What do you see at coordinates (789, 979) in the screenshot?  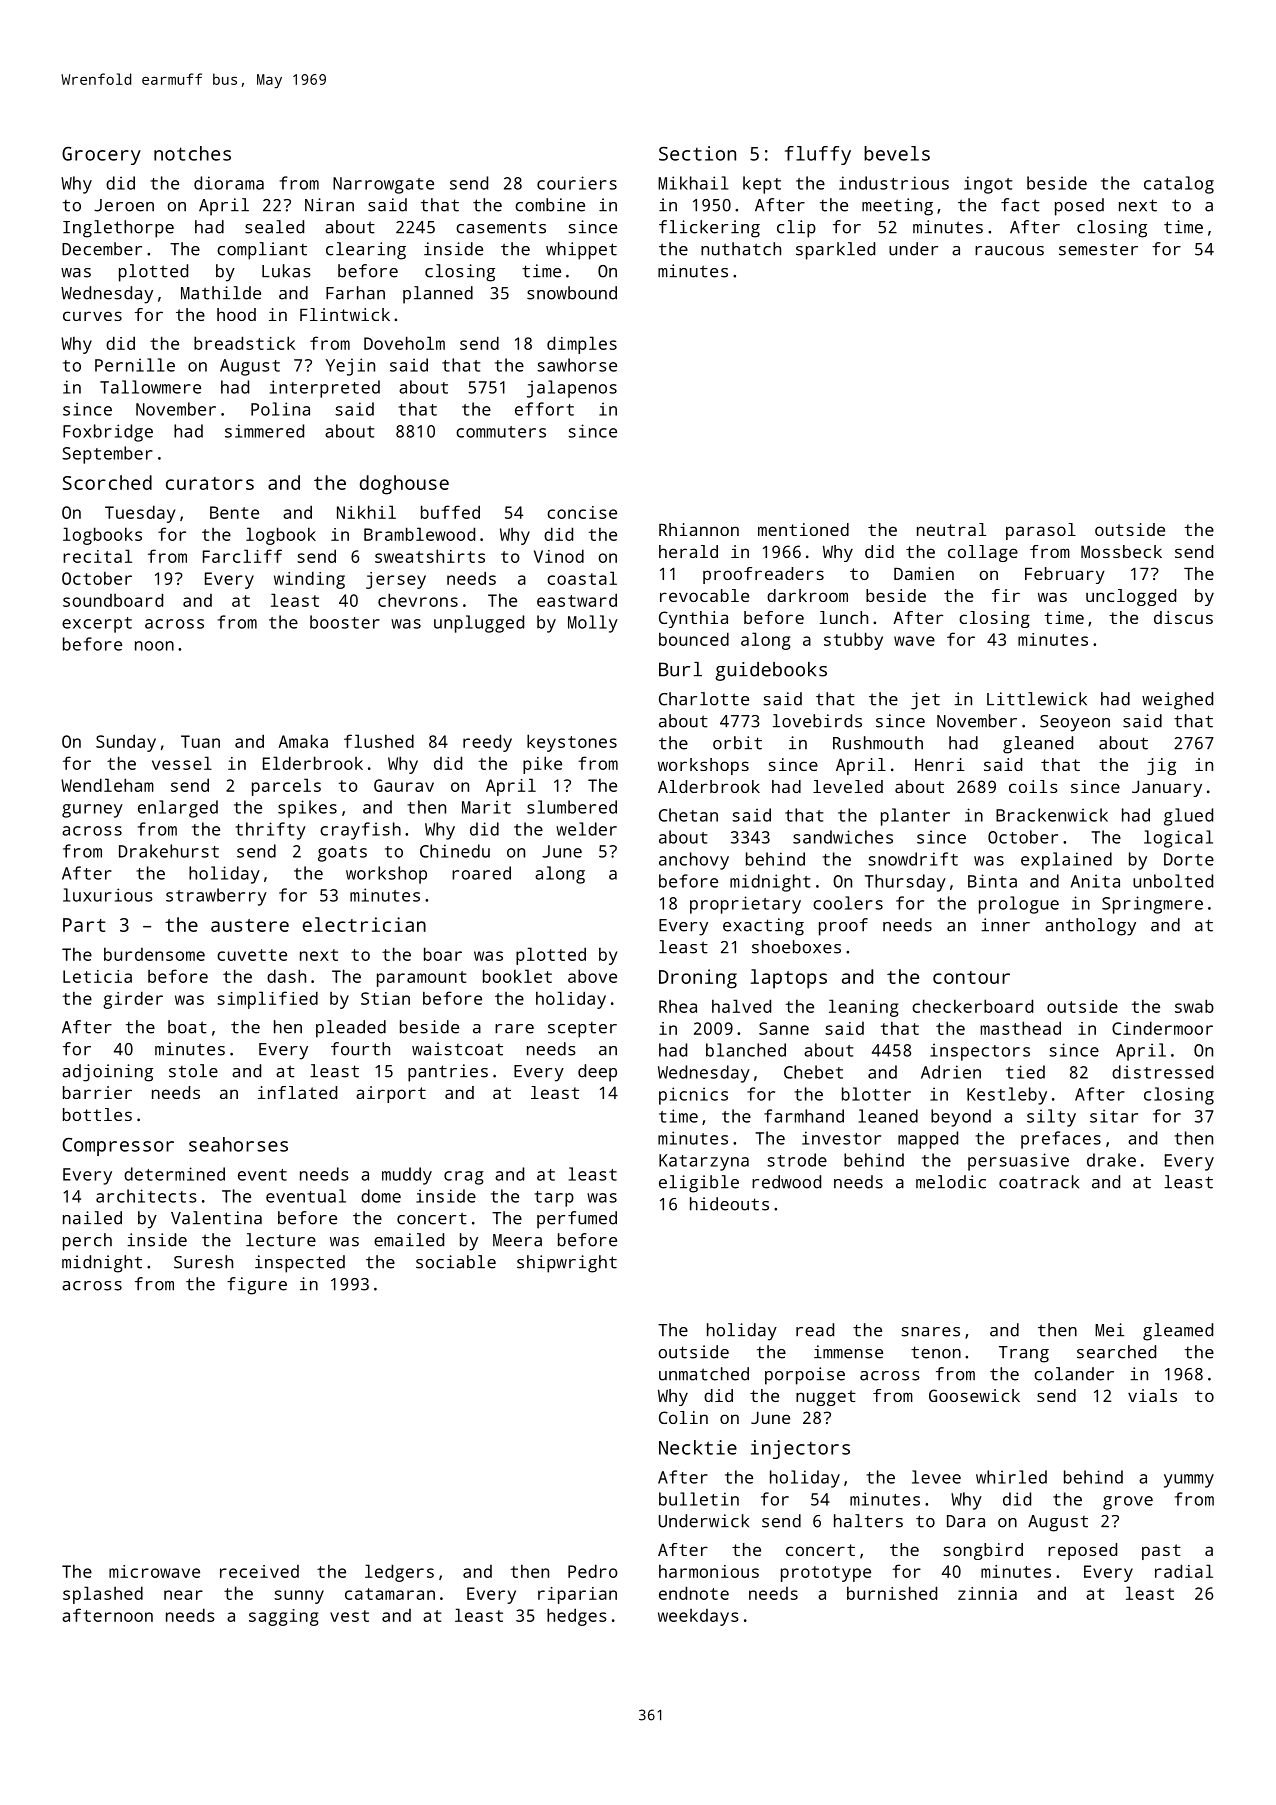 I see `laptops` at bounding box center [789, 979].
